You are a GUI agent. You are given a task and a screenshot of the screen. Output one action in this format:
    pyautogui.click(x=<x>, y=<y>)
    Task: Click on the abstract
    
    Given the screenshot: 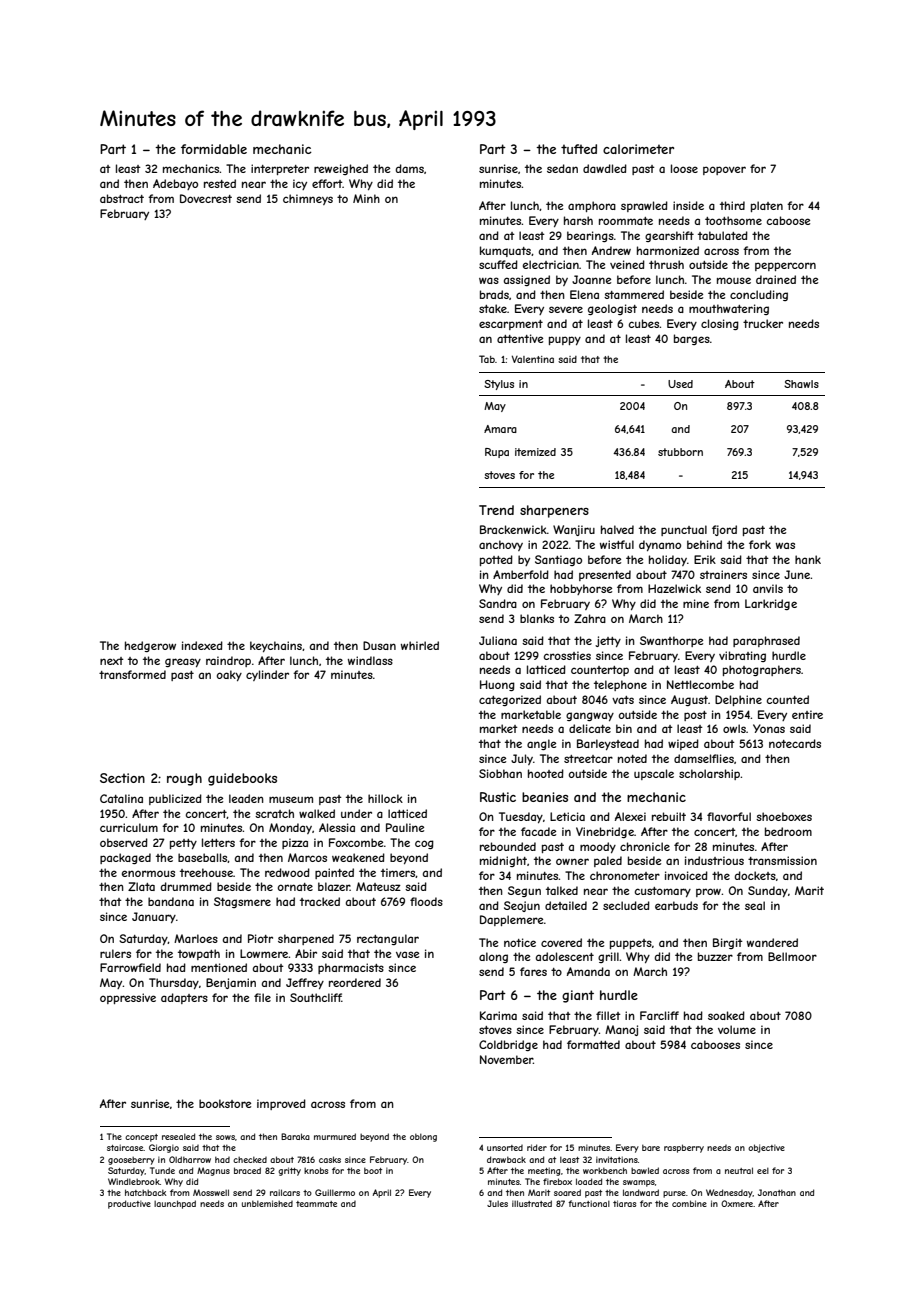 What is the action you would take?
    pyautogui.click(x=122, y=198)
